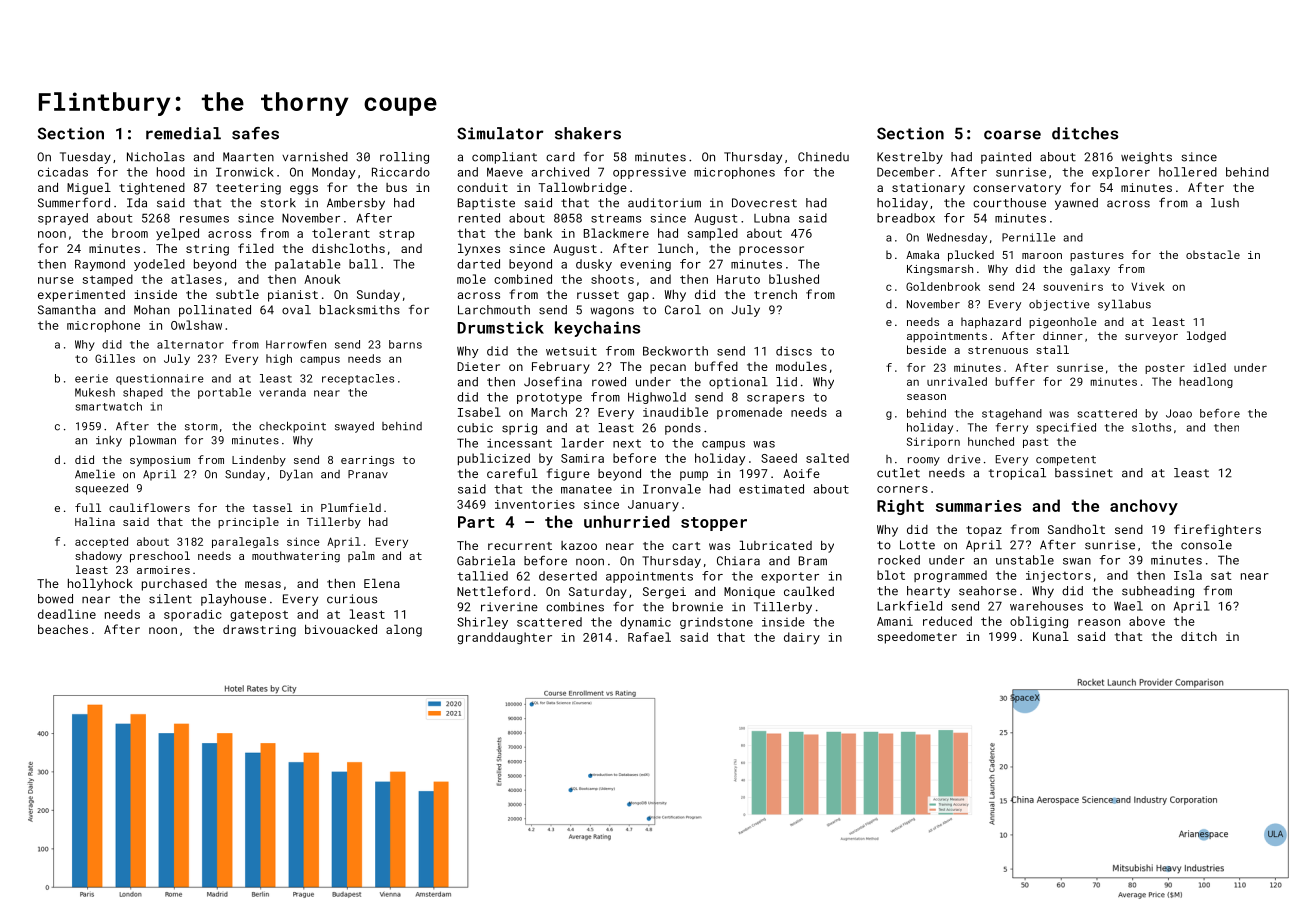 This screenshot has width=1308, height=924. What do you see at coordinates (1146, 158) in the screenshot?
I see `weights` at bounding box center [1146, 158].
